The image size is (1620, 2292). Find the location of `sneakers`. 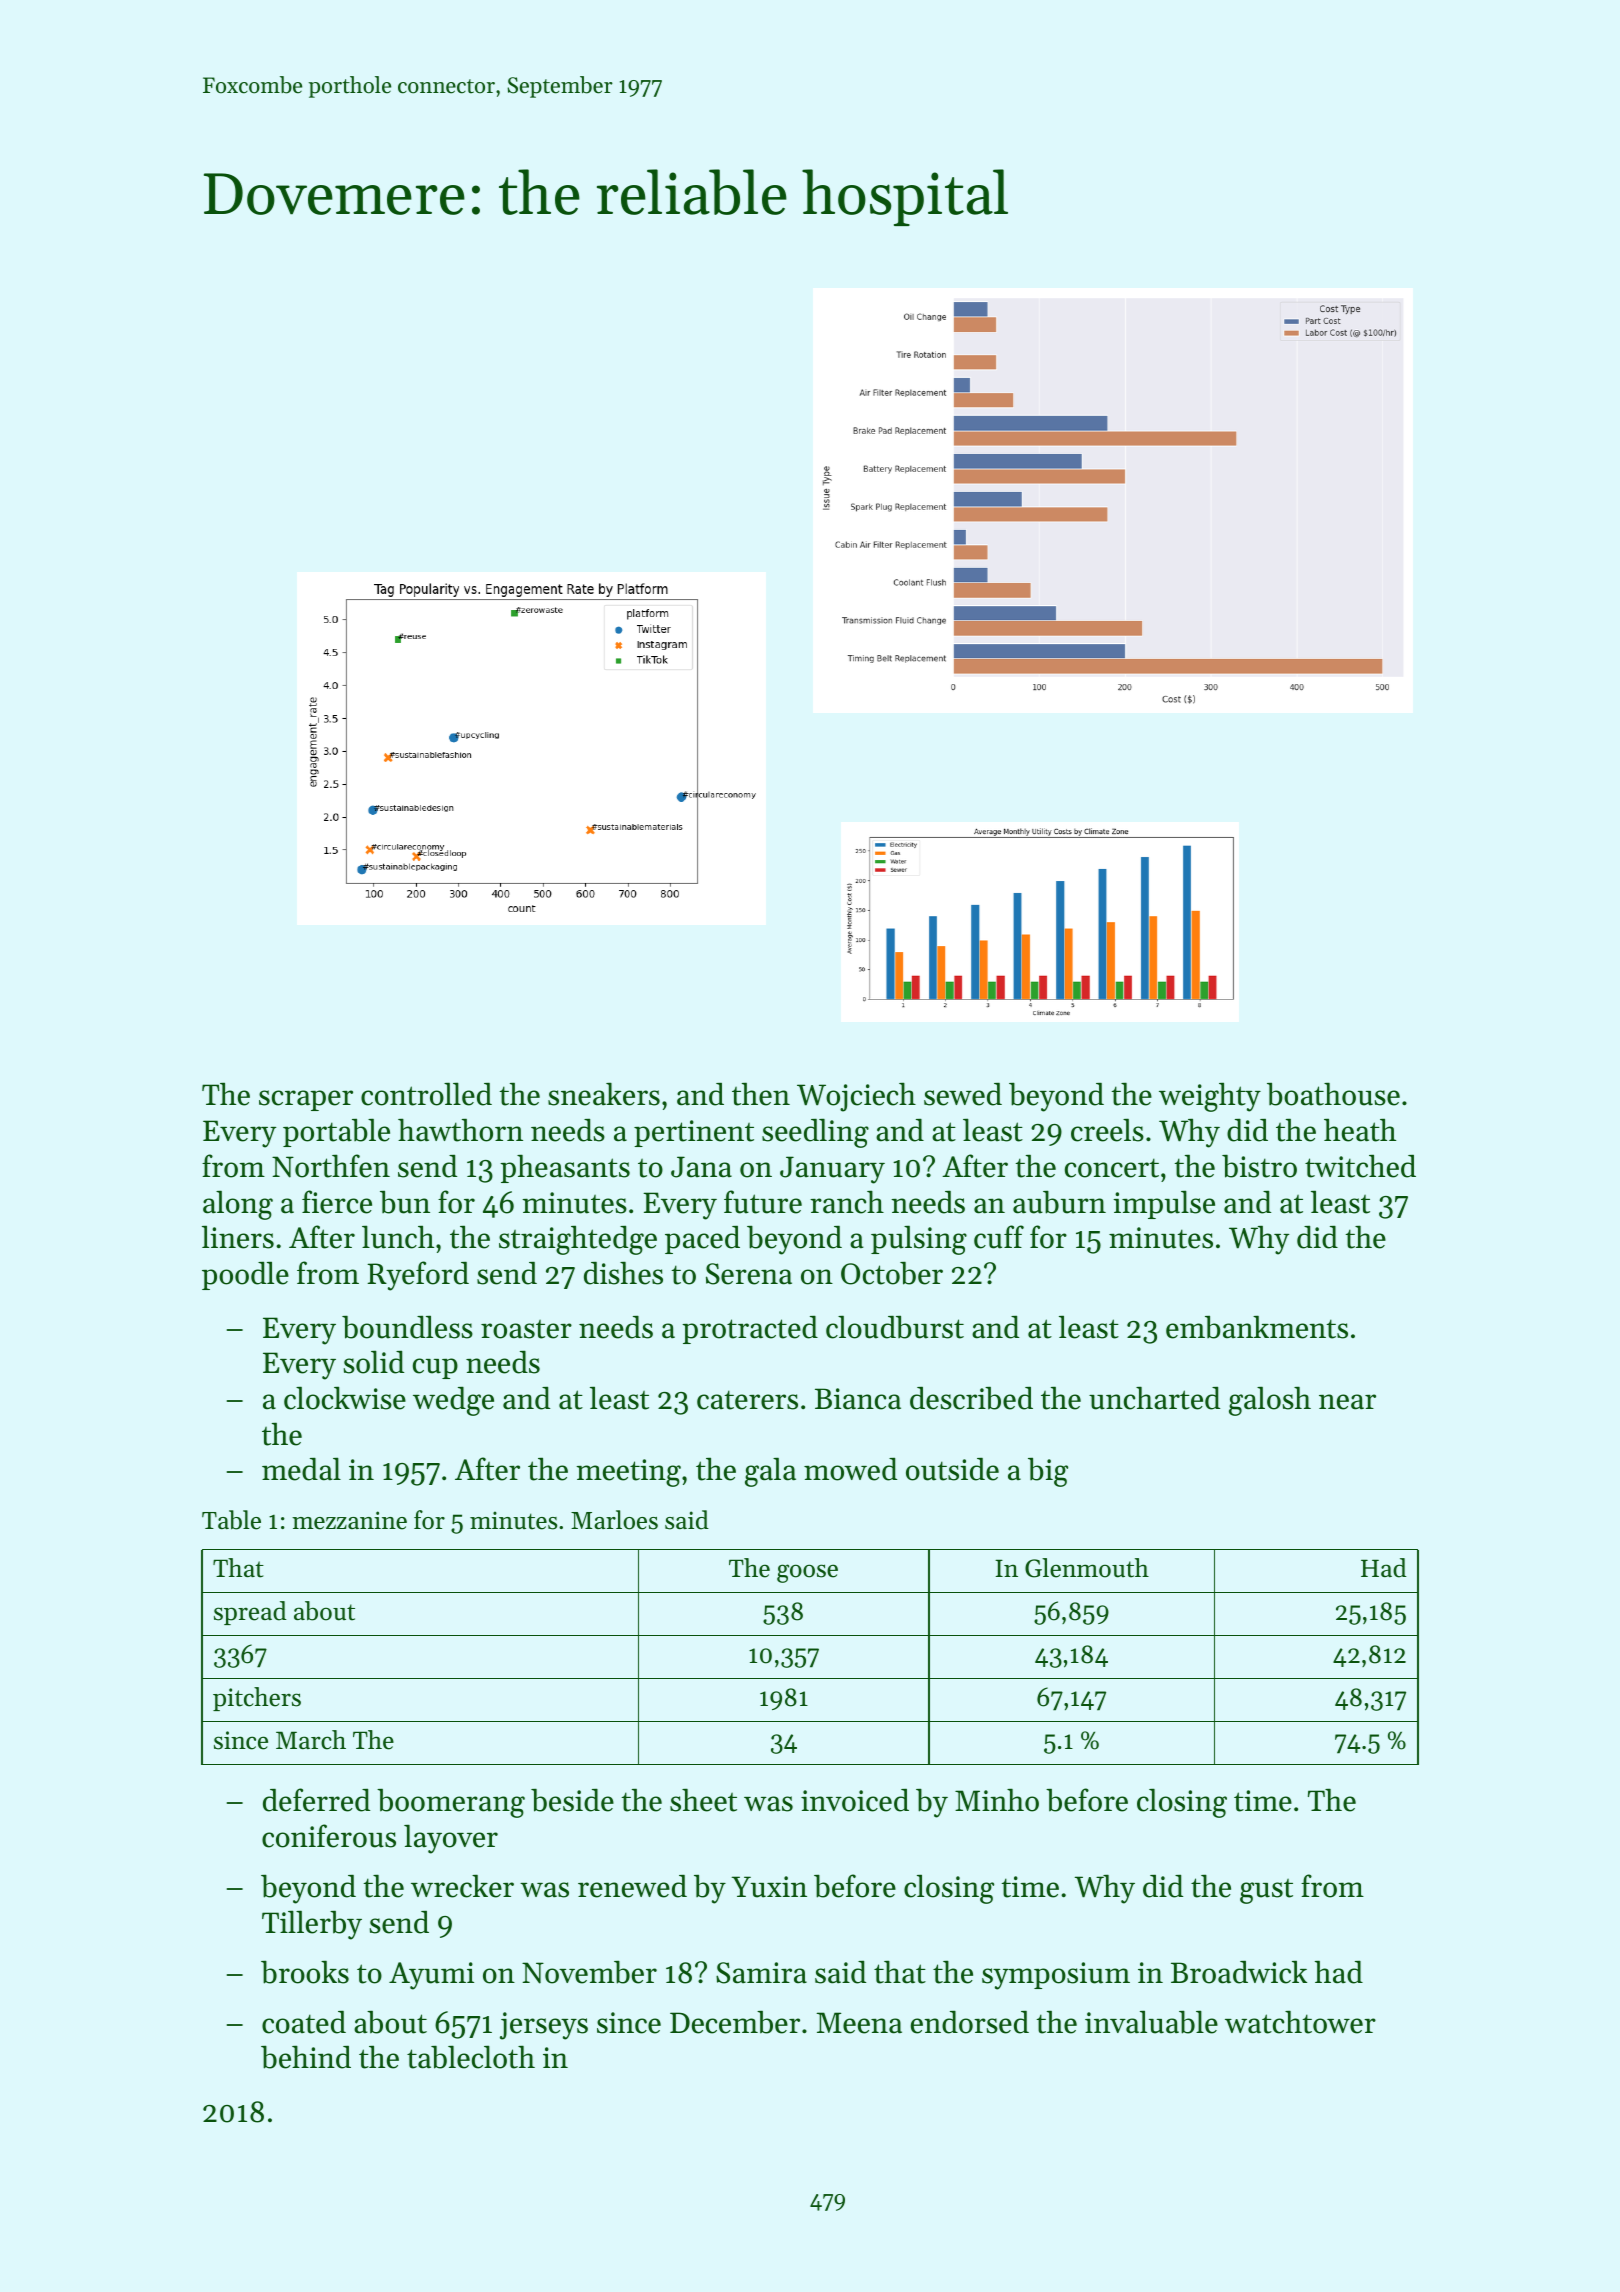

sneakers is located at coordinates (604, 1094).
